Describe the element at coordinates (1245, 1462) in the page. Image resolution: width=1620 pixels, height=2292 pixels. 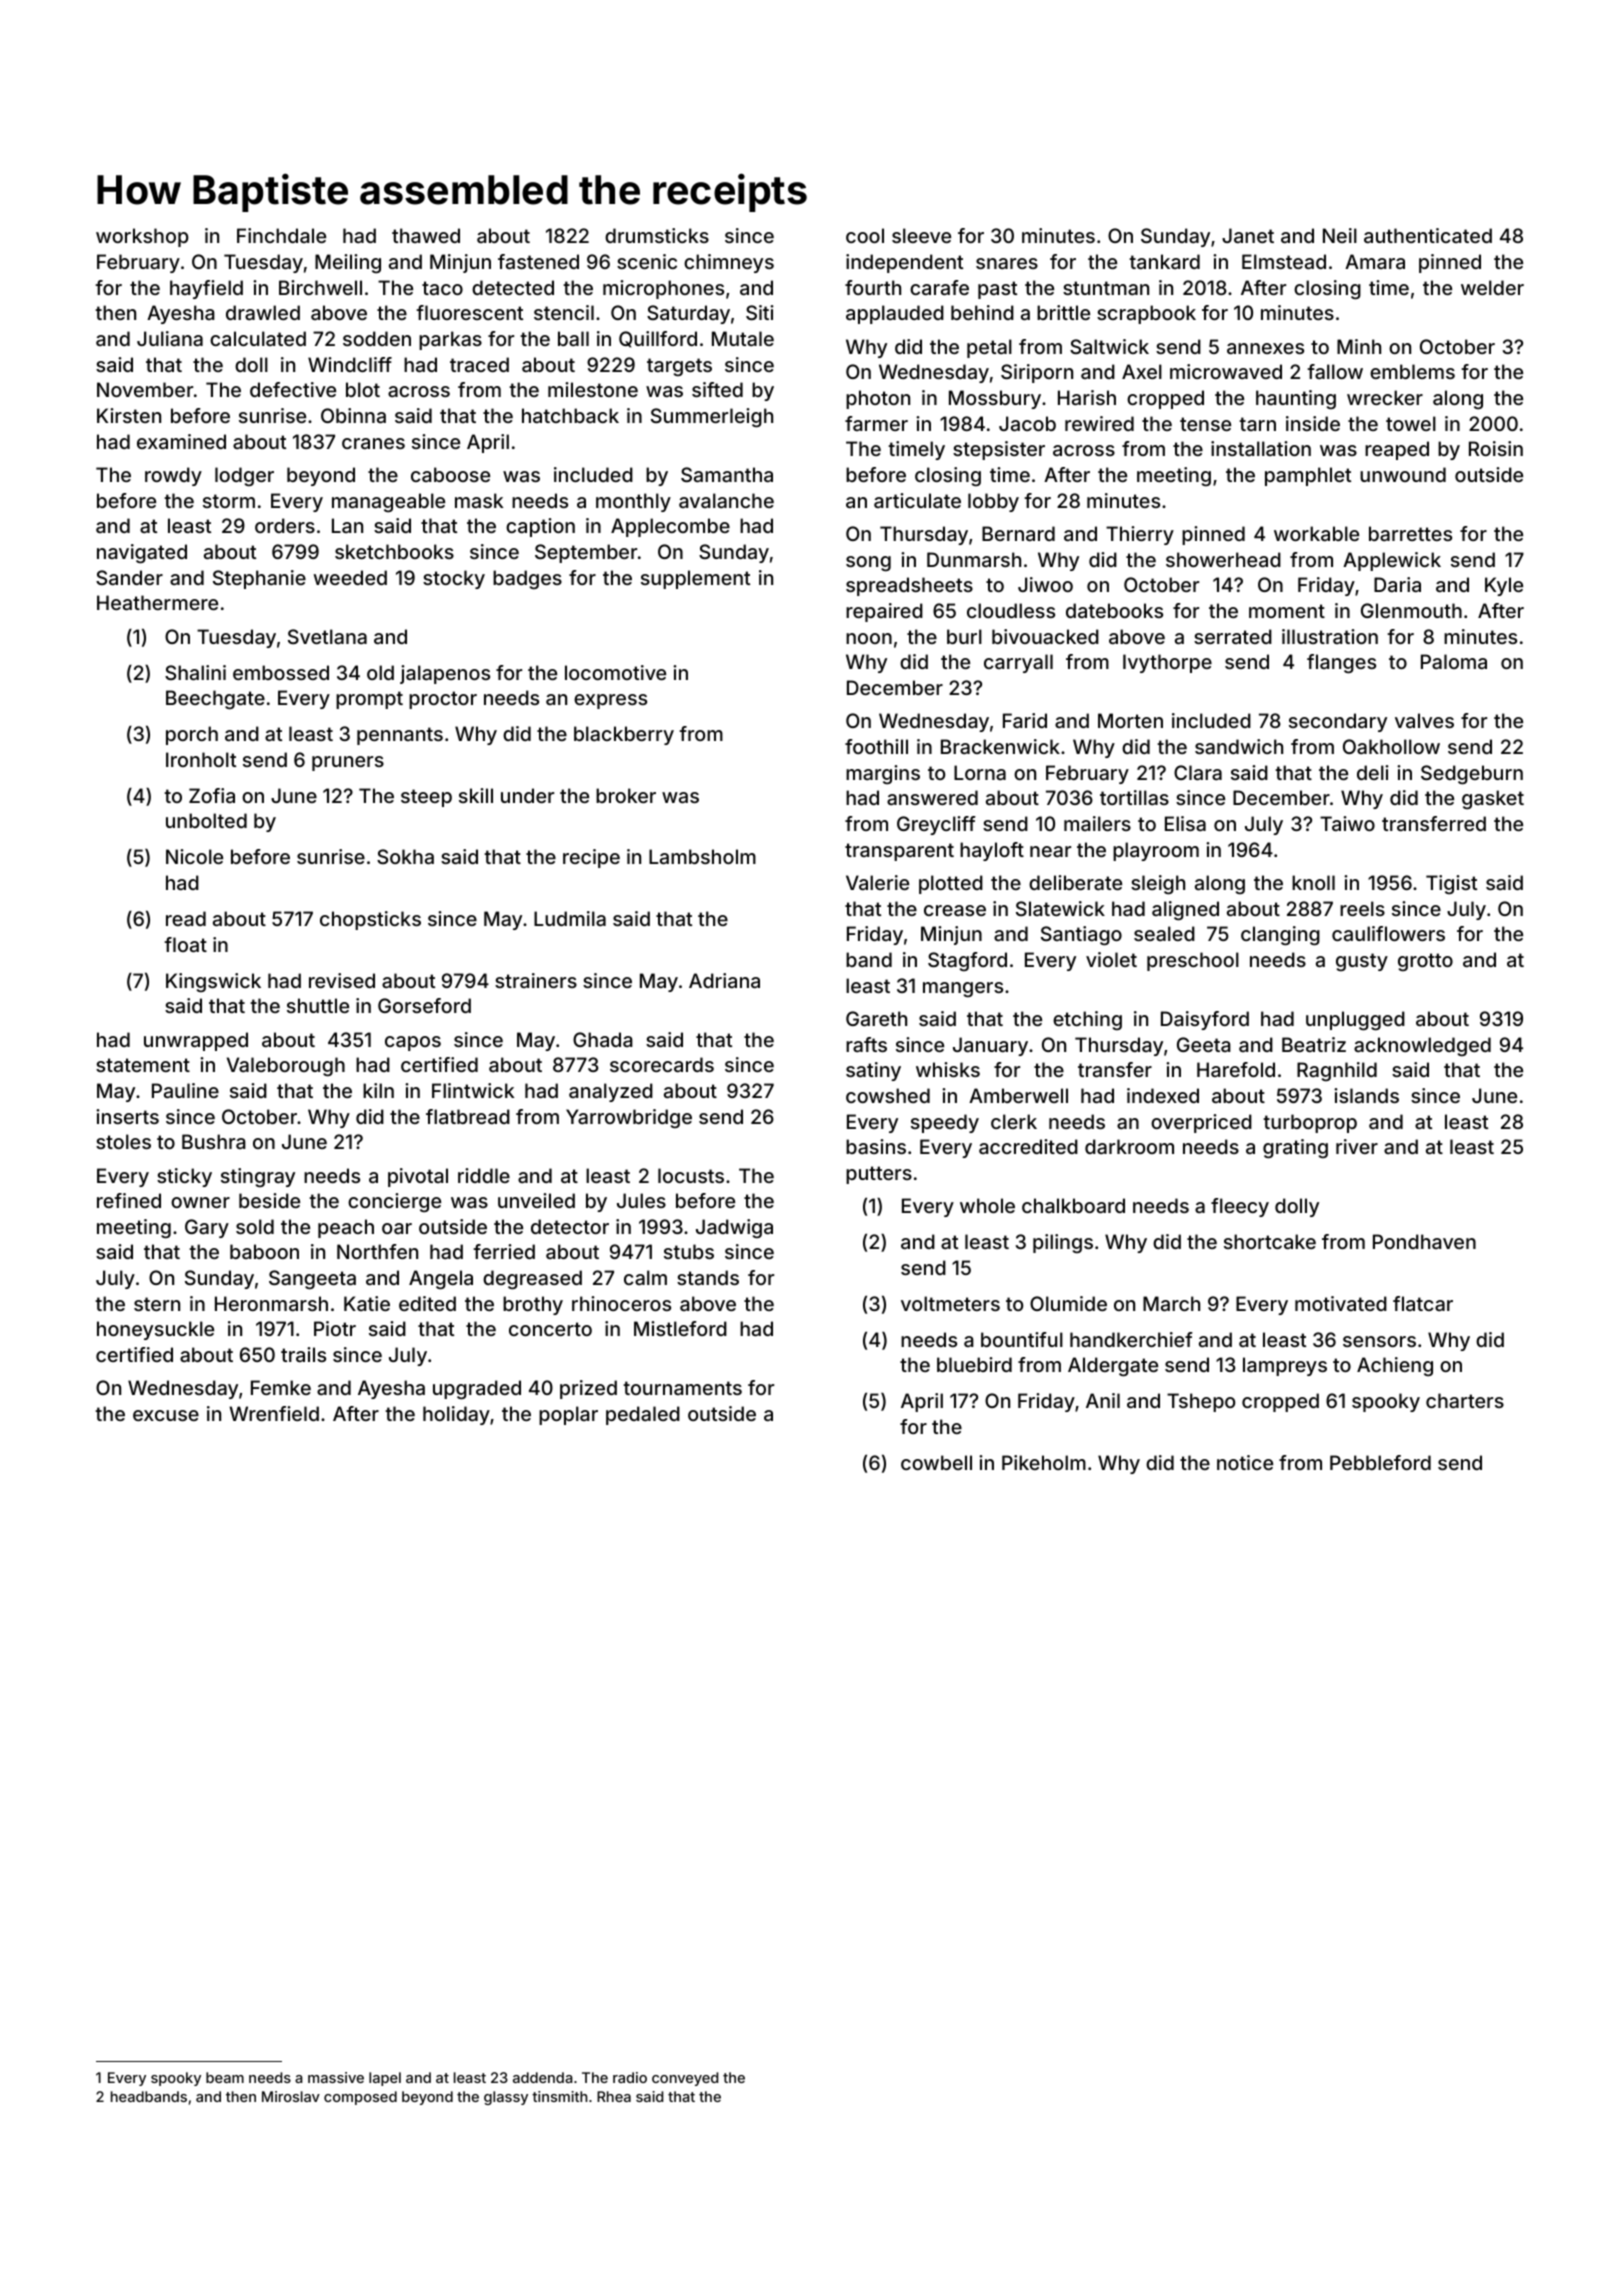
I see `notice` at that location.
